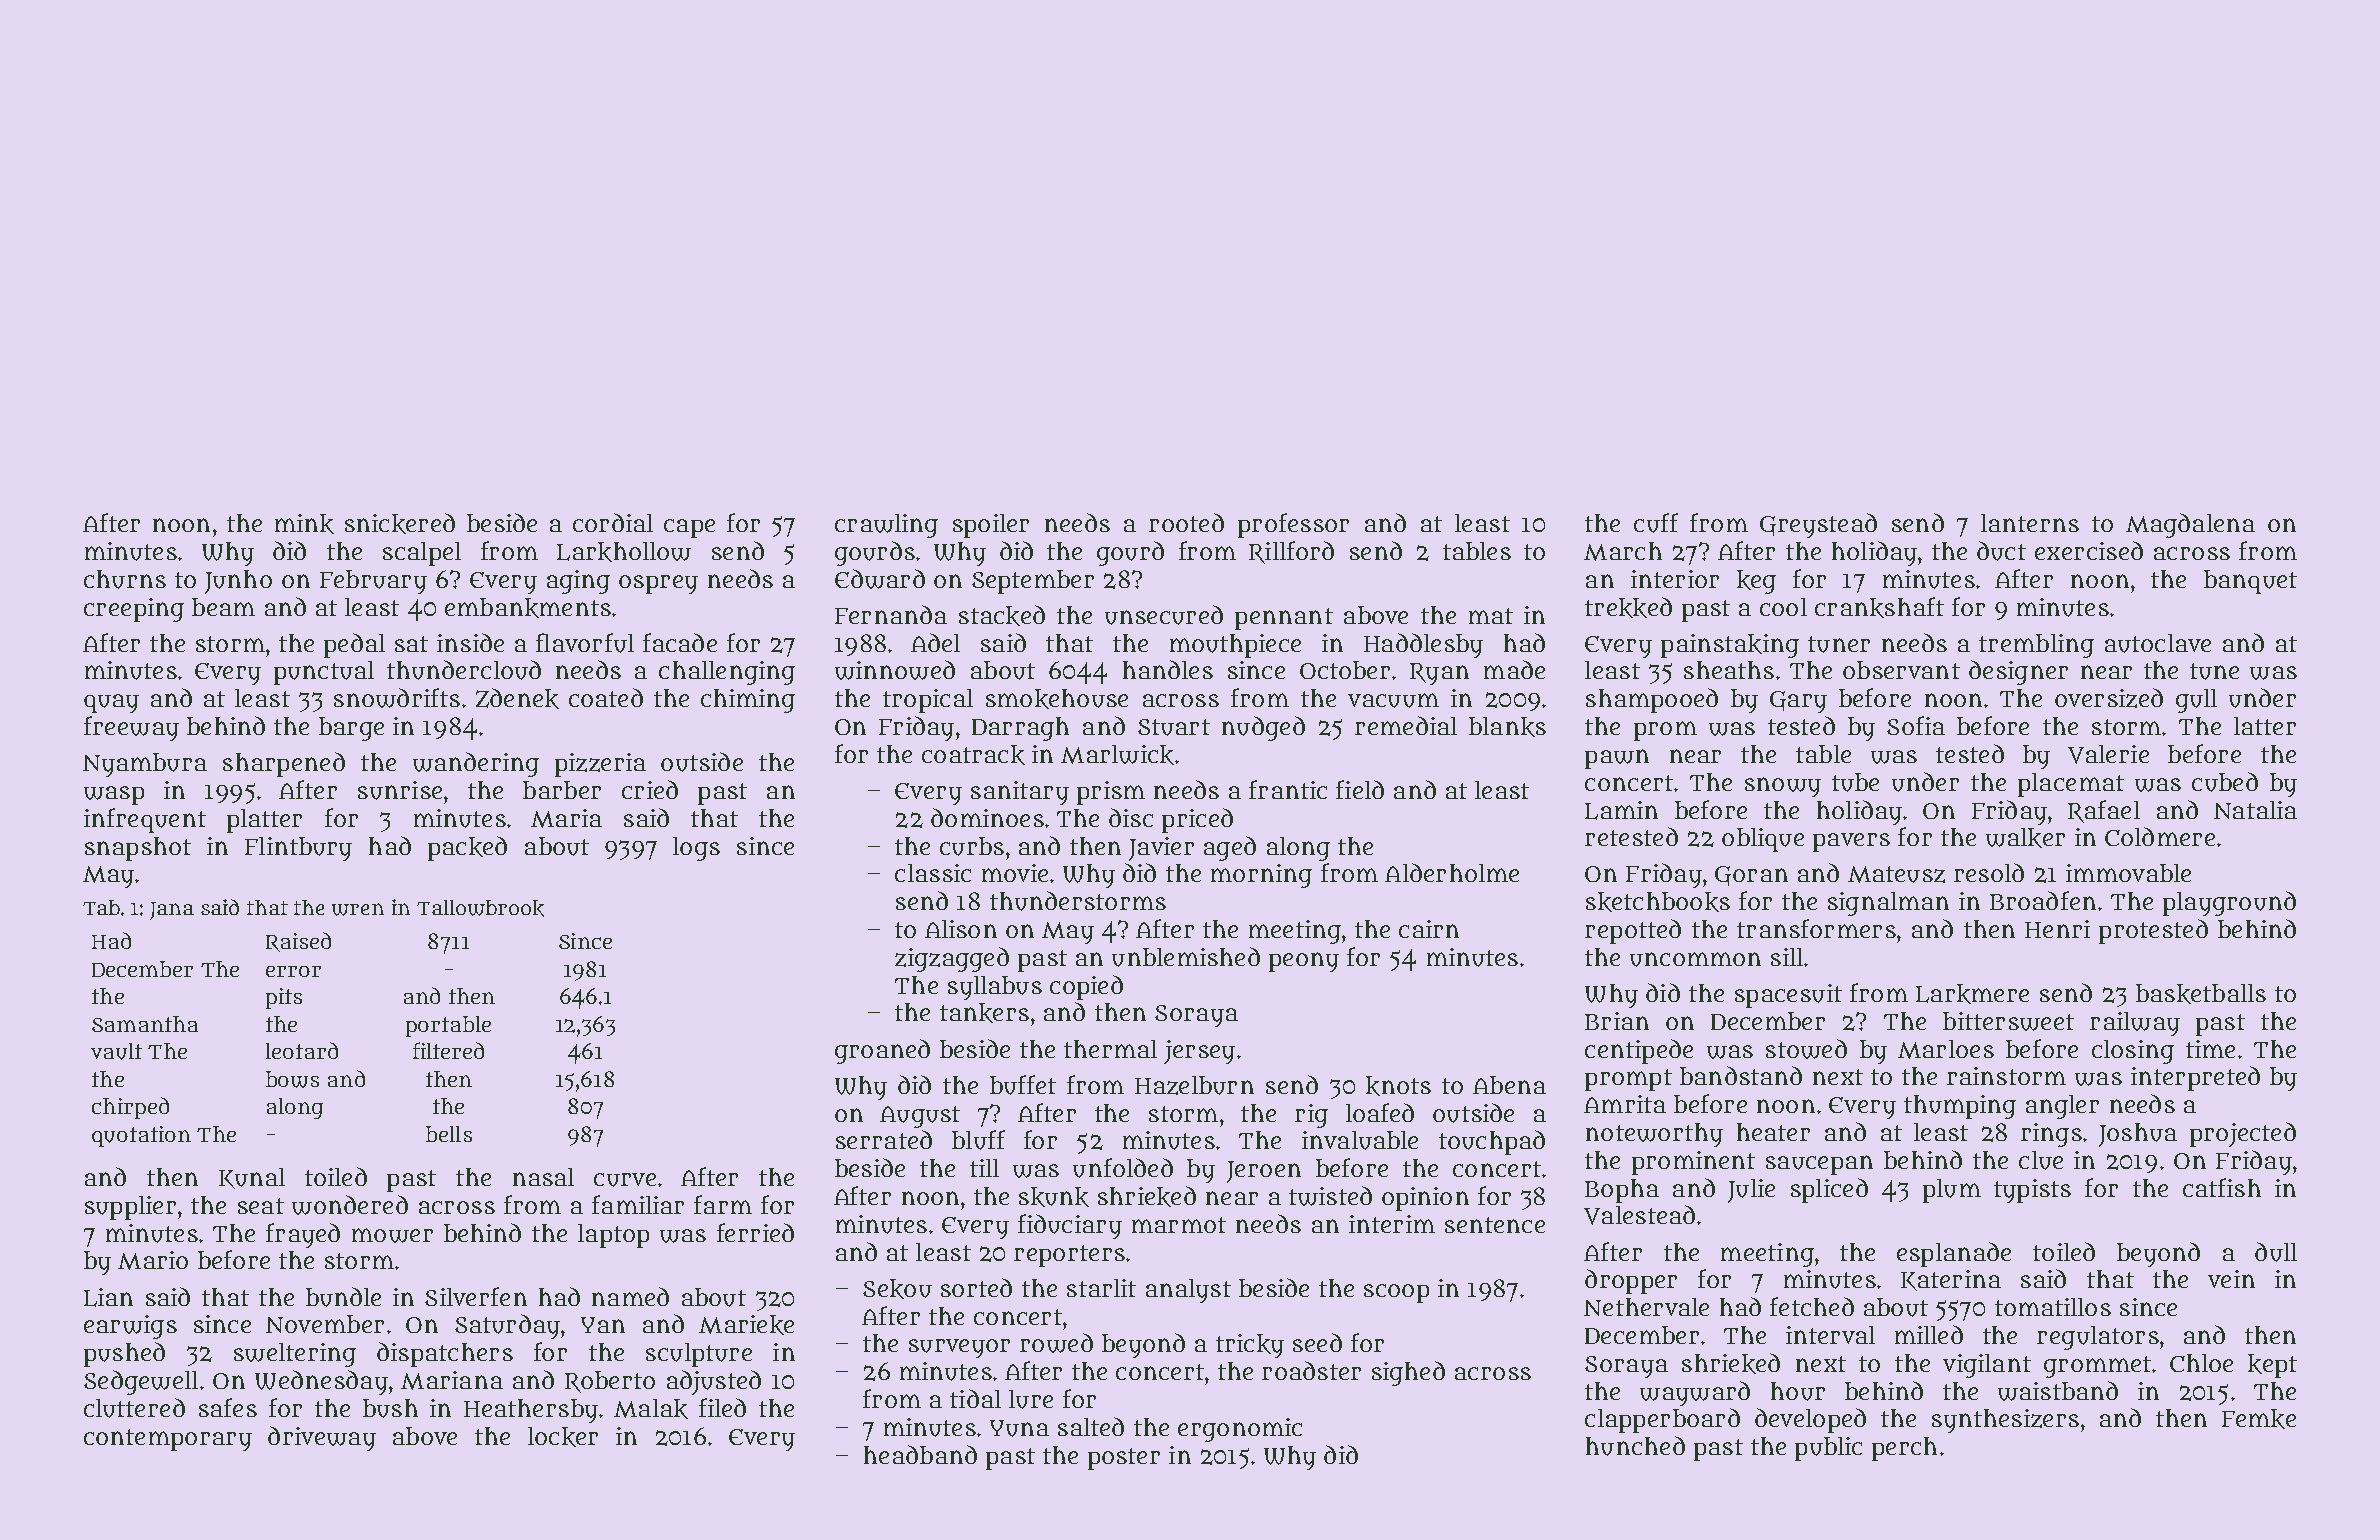  What do you see at coordinates (1123, 1168) in the screenshot?
I see `unfolded` at bounding box center [1123, 1168].
